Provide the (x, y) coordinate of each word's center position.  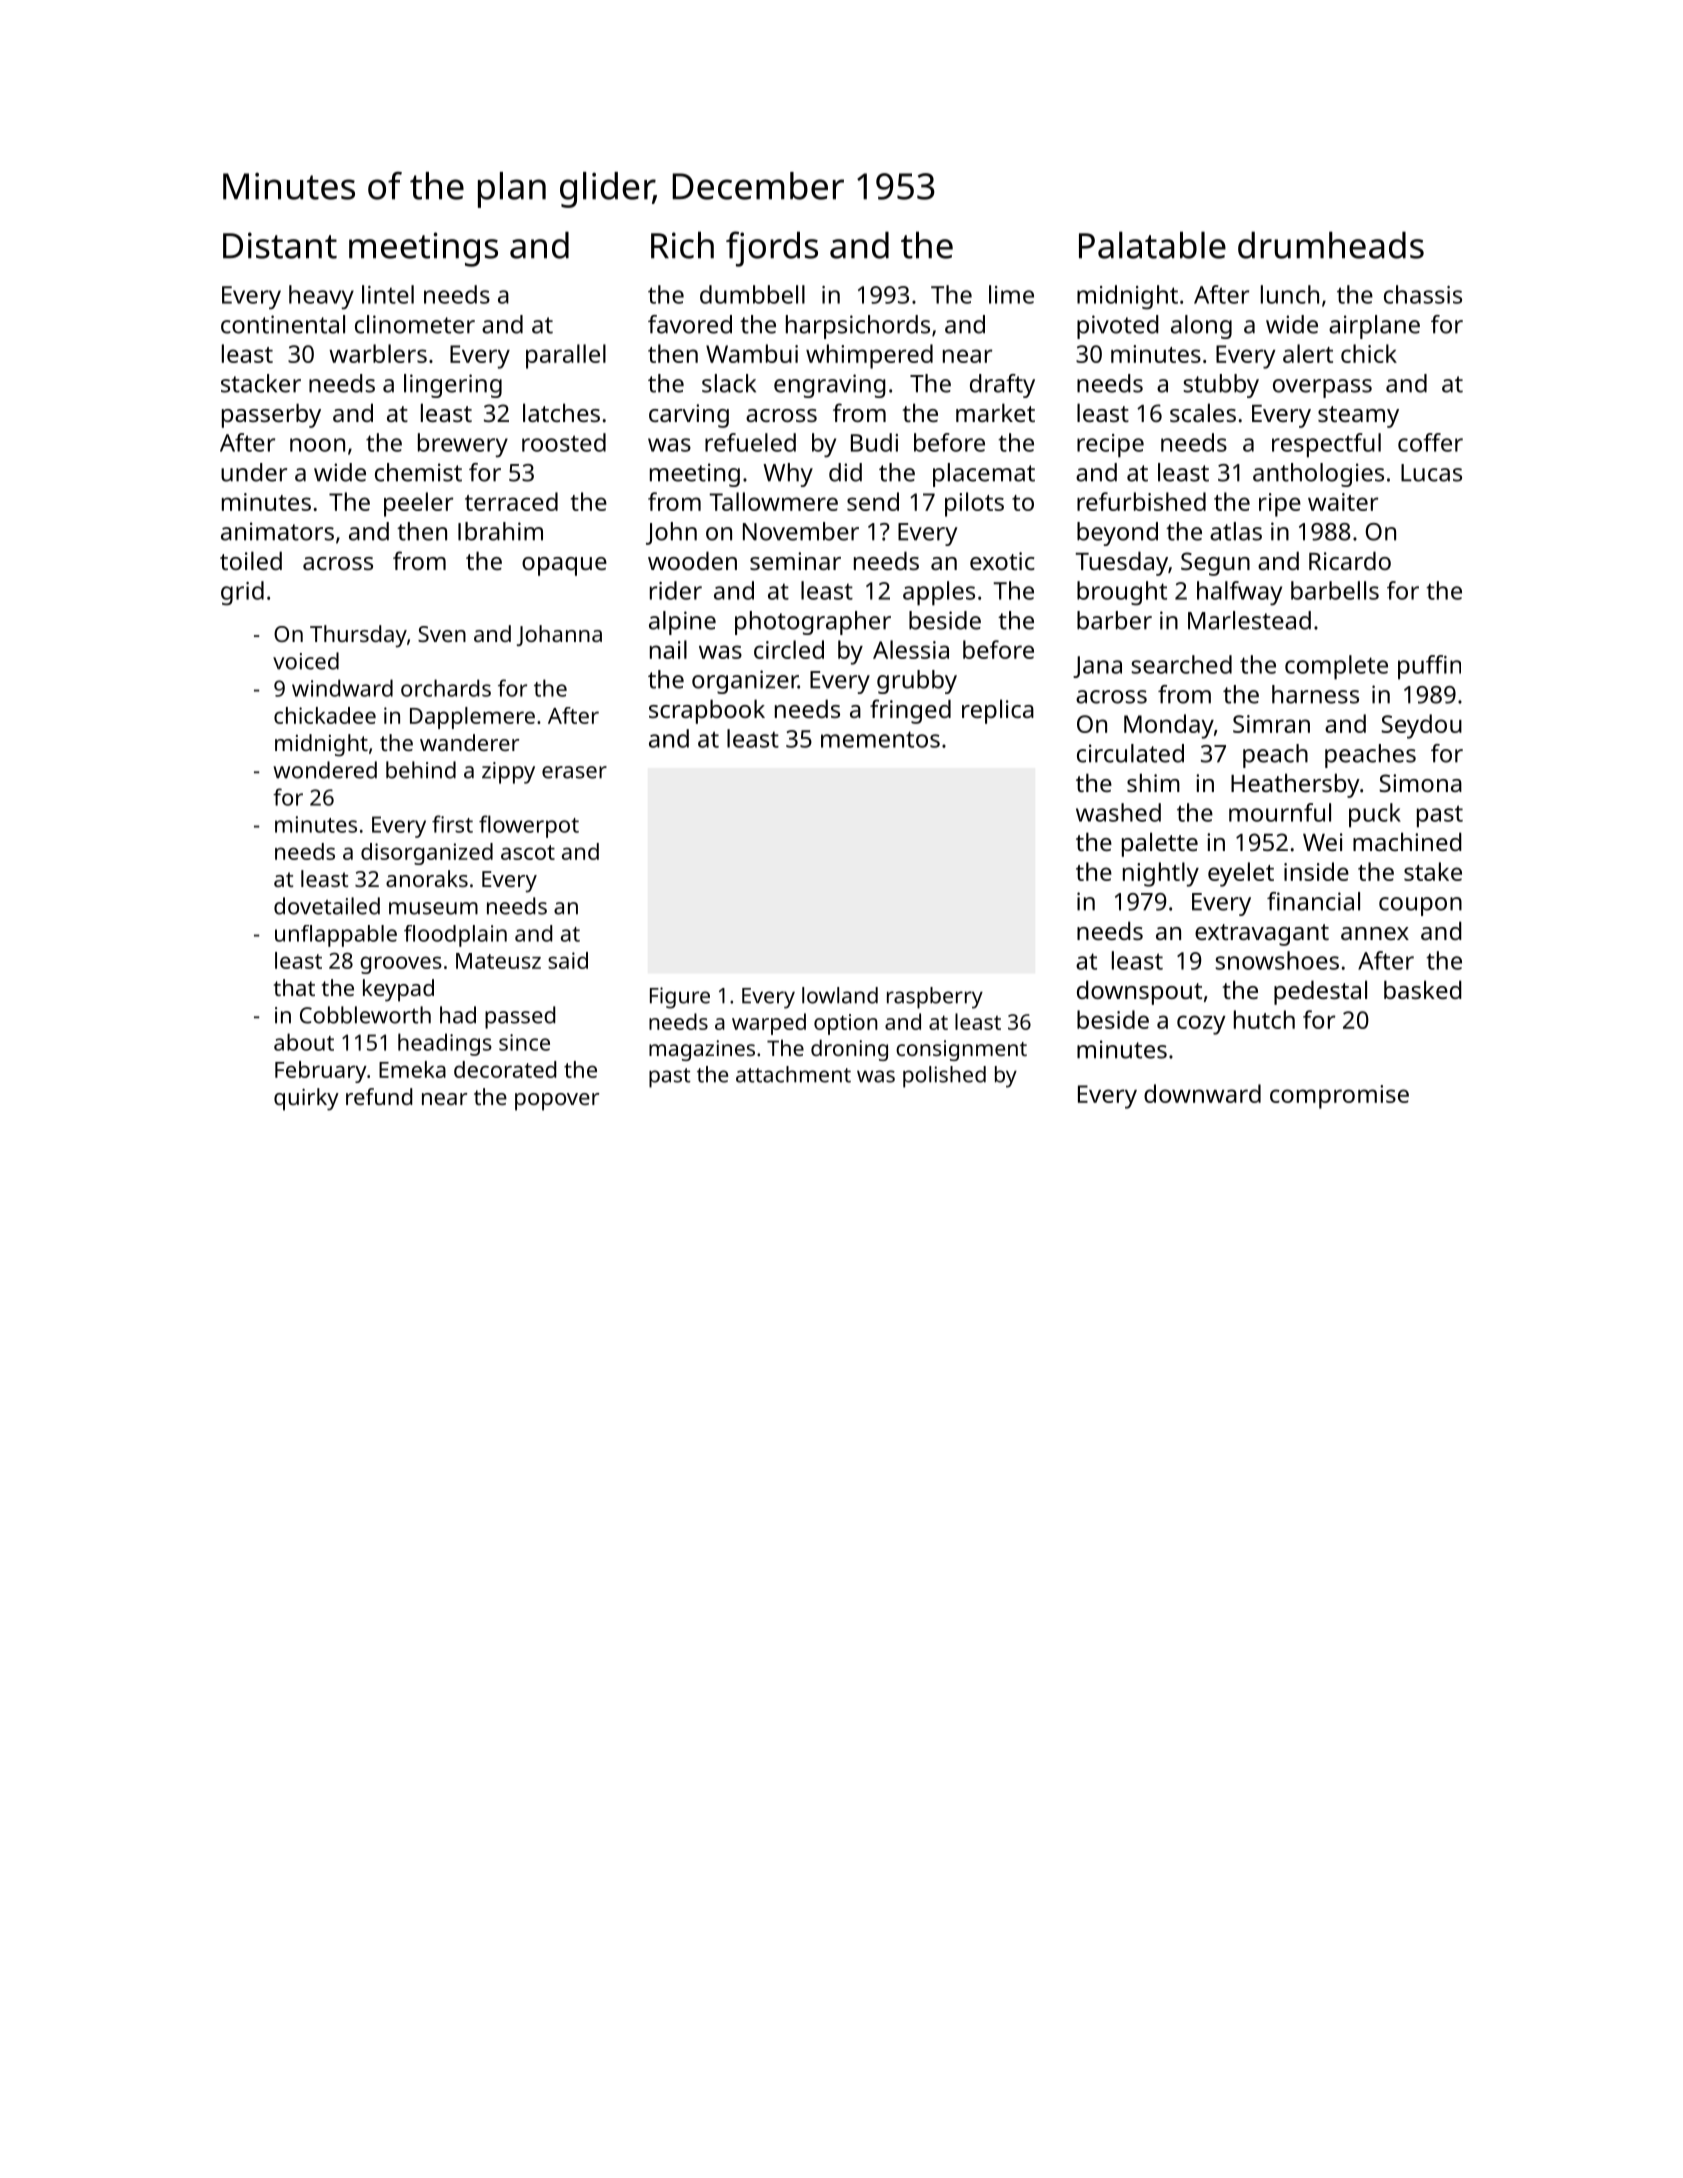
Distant (280, 245)
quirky (306, 1099)
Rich (682, 245)
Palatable (1152, 245)
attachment (793, 1074)
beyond (1117, 534)
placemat (984, 475)
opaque (564, 566)
